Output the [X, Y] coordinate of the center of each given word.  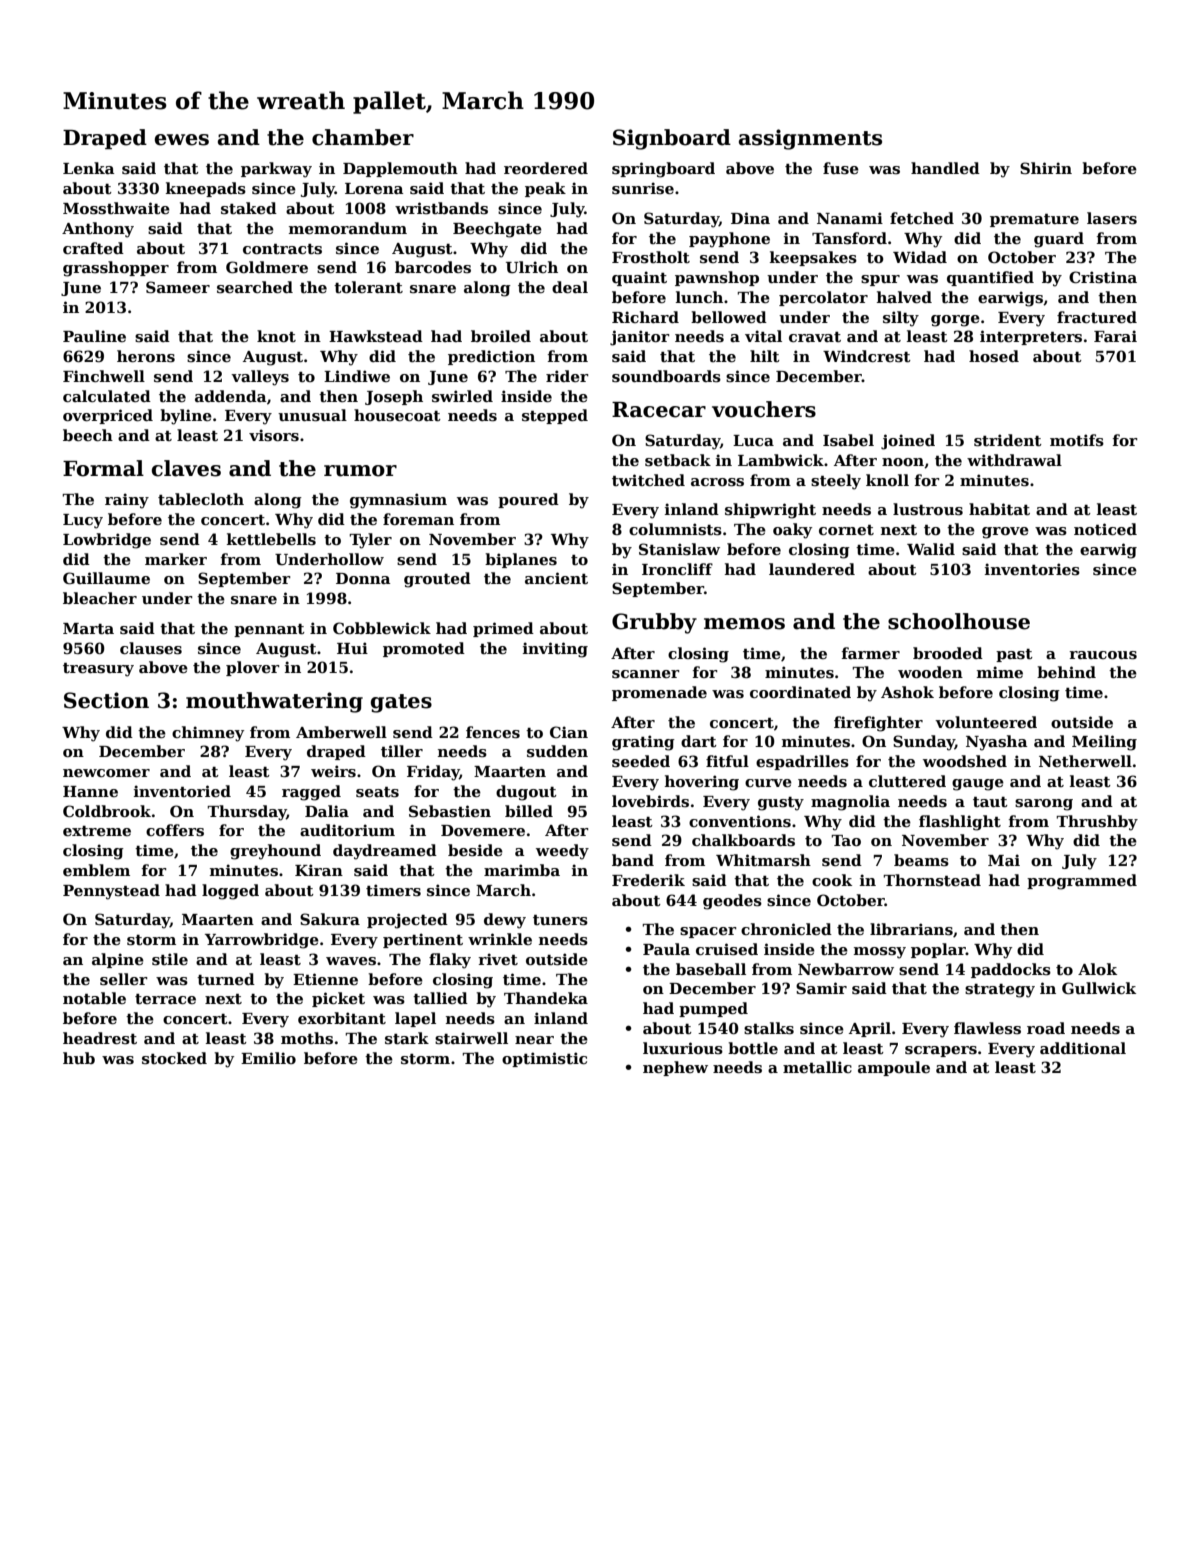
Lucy [83, 521]
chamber [363, 137]
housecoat [397, 415]
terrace [165, 999]
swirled [462, 396]
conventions [740, 821]
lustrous [928, 509]
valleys [260, 378]
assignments [810, 139]
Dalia [327, 811]
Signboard [672, 139]
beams [921, 860]
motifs [1077, 440]
